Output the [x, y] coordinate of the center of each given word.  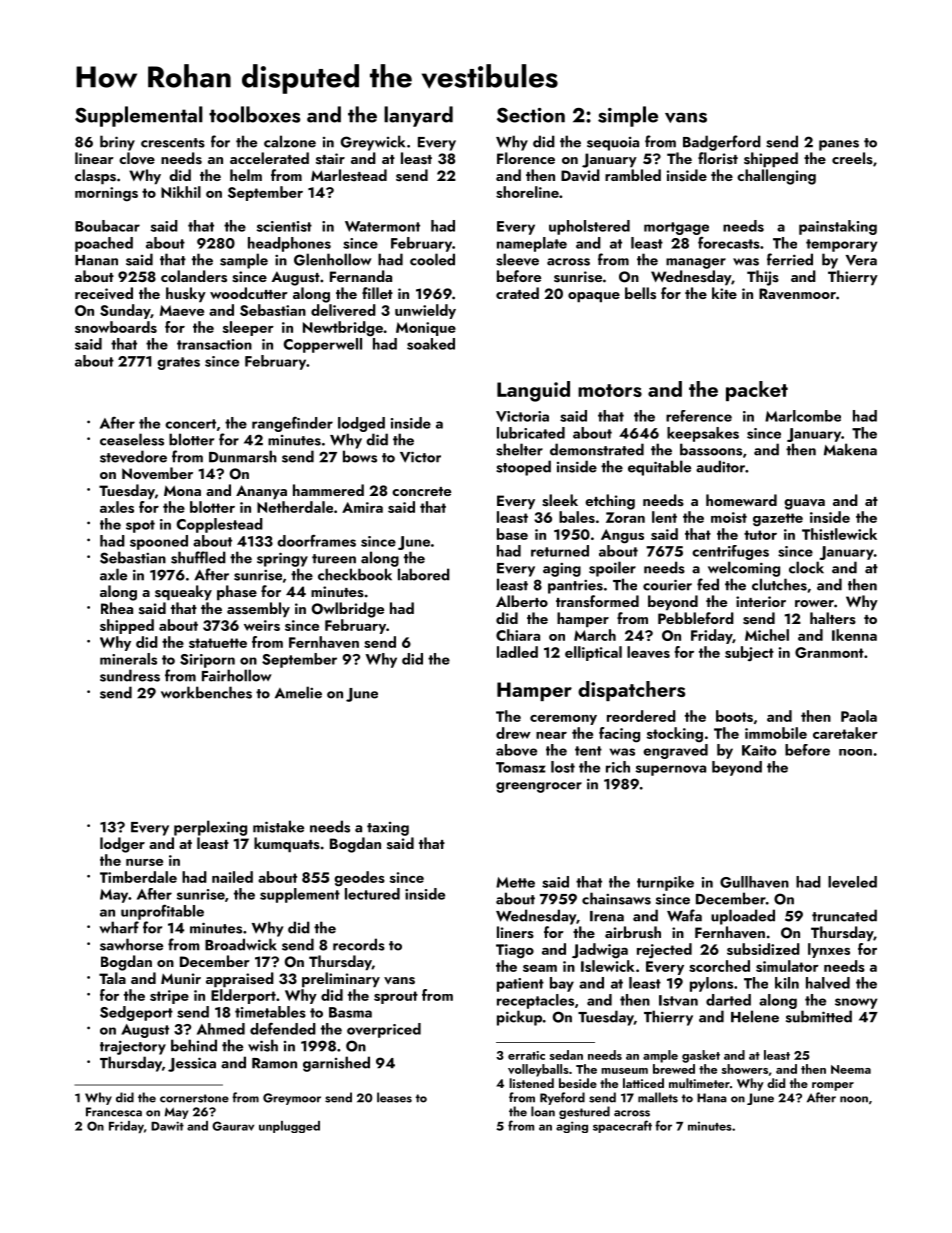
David [580, 175]
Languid [533, 391]
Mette [515, 882]
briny [117, 143]
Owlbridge [348, 610]
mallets [658, 1097]
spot [140, 526]
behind [194, 1045]
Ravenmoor [797, 293]
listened [531, 1083]
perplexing [210, 828]
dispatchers [631, 691]
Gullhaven [754, 882]
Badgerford [722, 143]
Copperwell [323, 345]
